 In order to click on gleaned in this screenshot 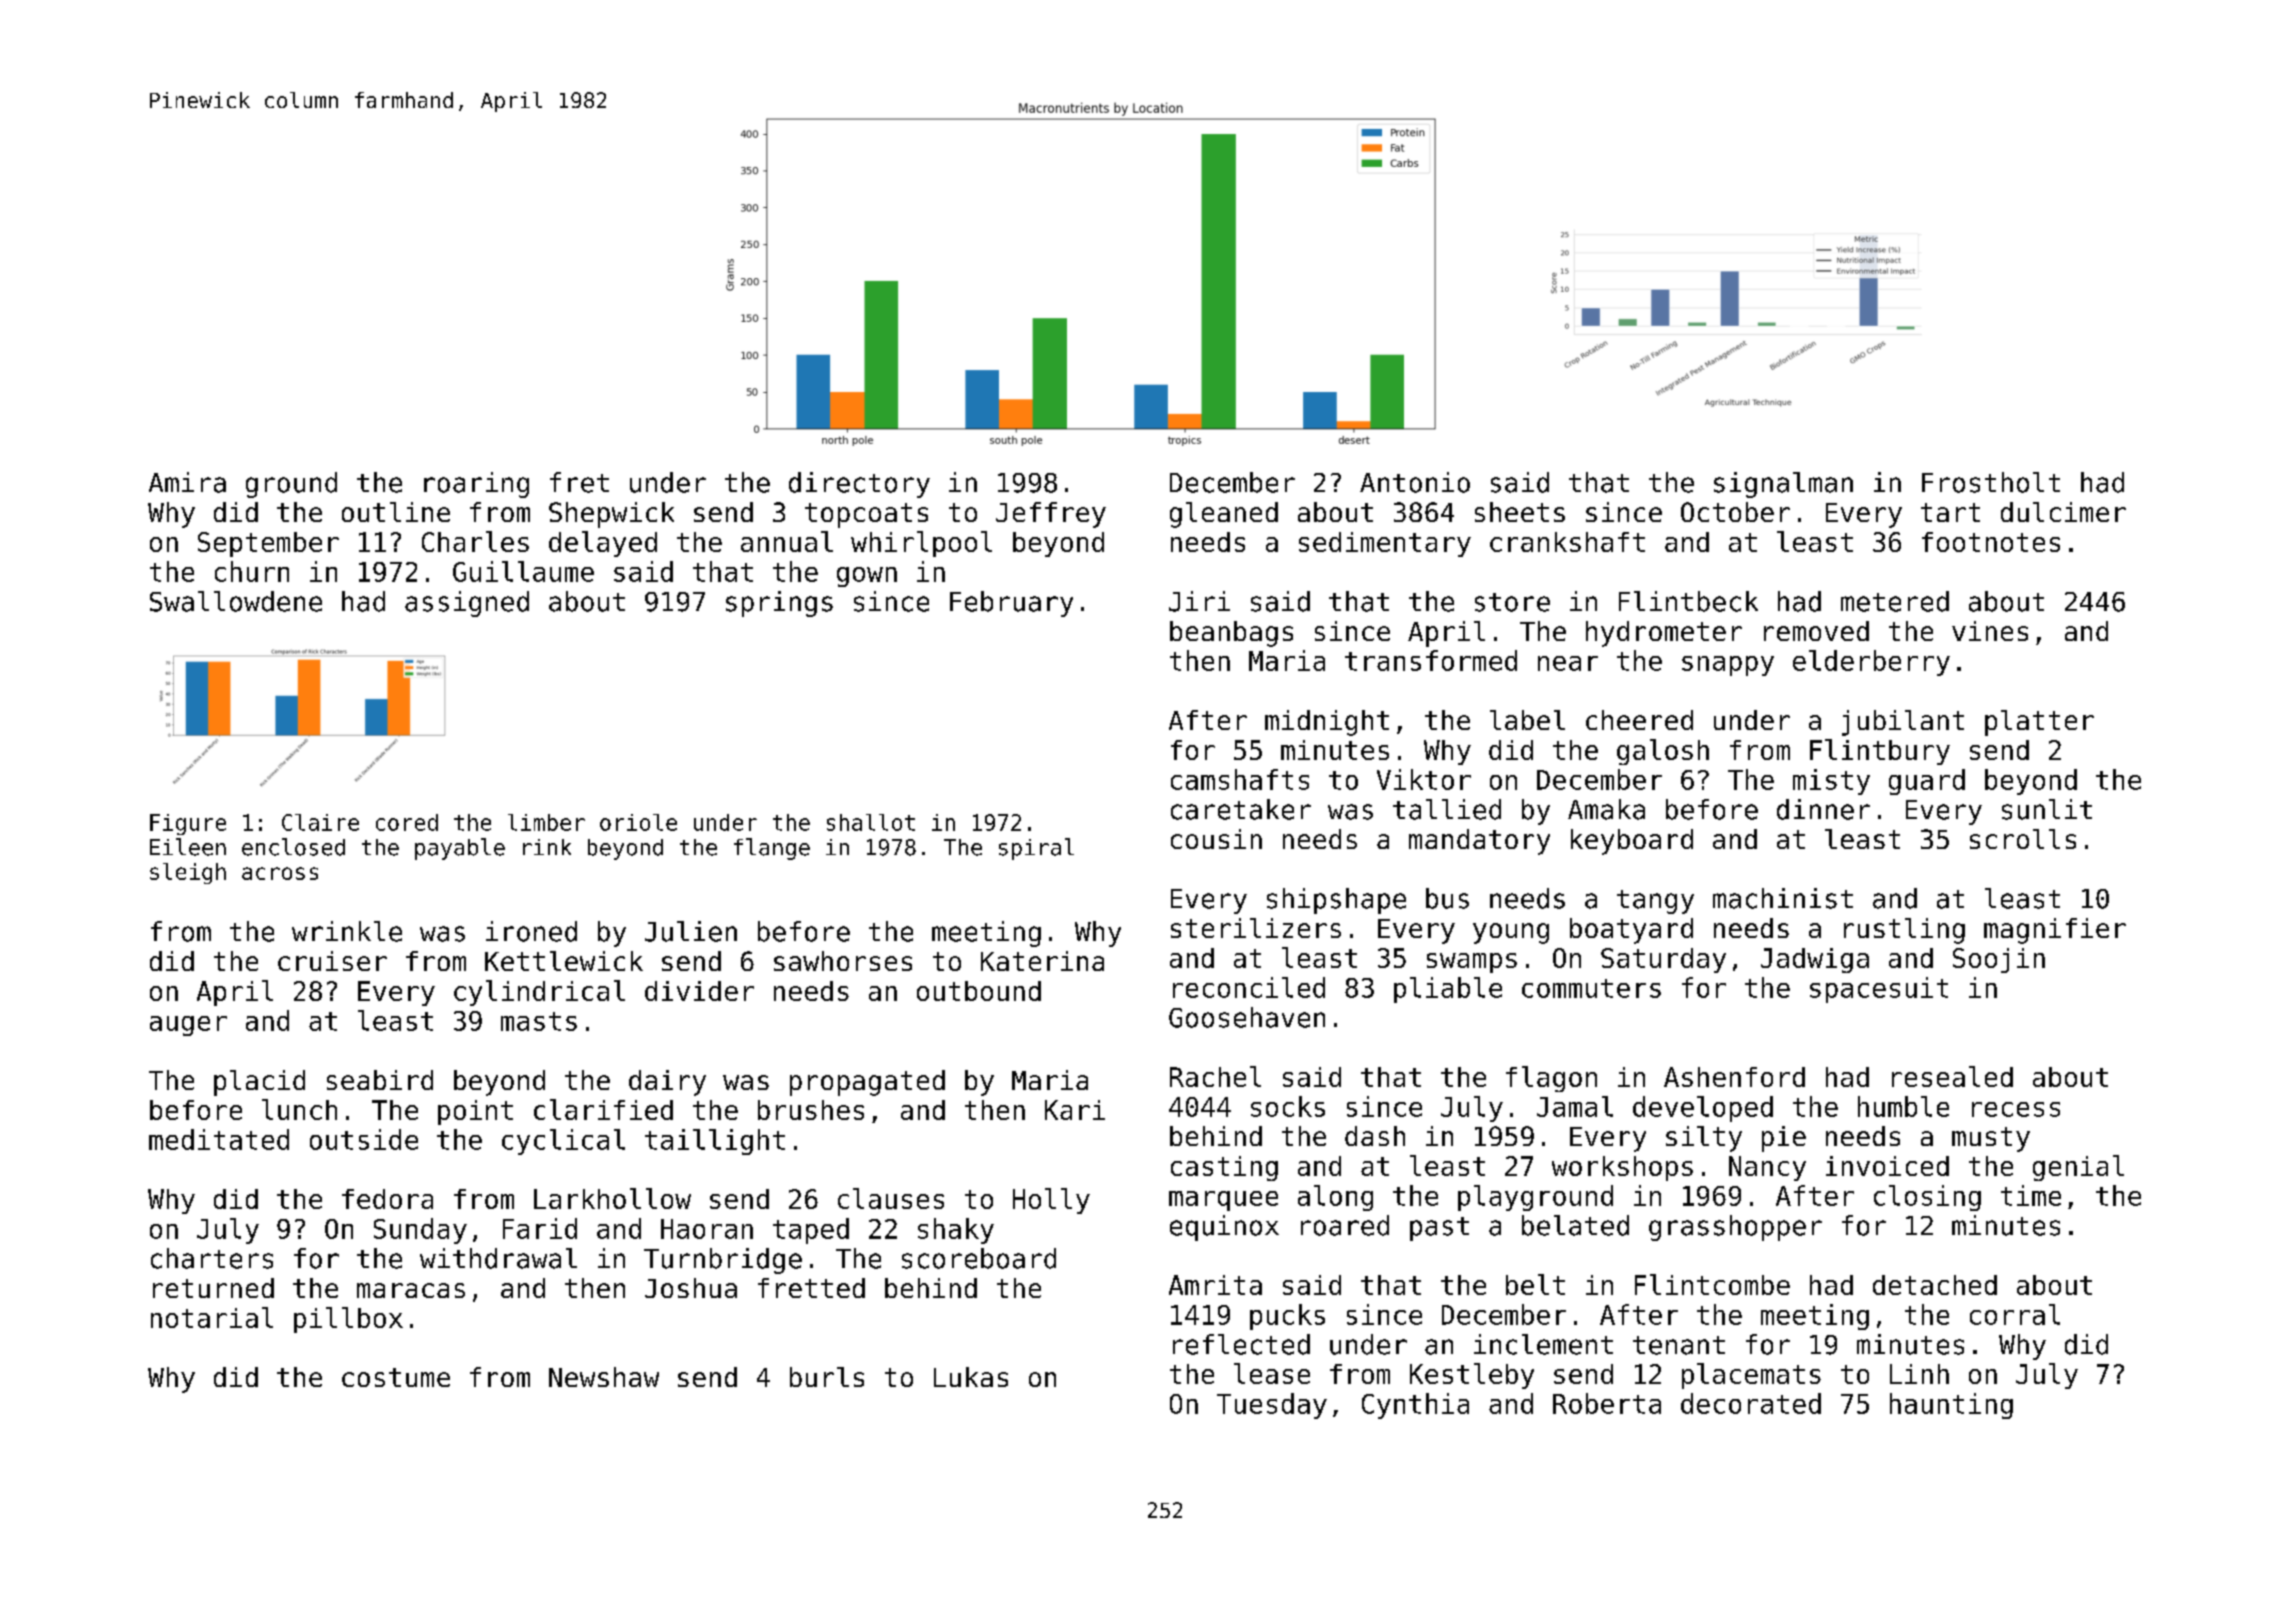, I will do `click(1224, 515)`.
